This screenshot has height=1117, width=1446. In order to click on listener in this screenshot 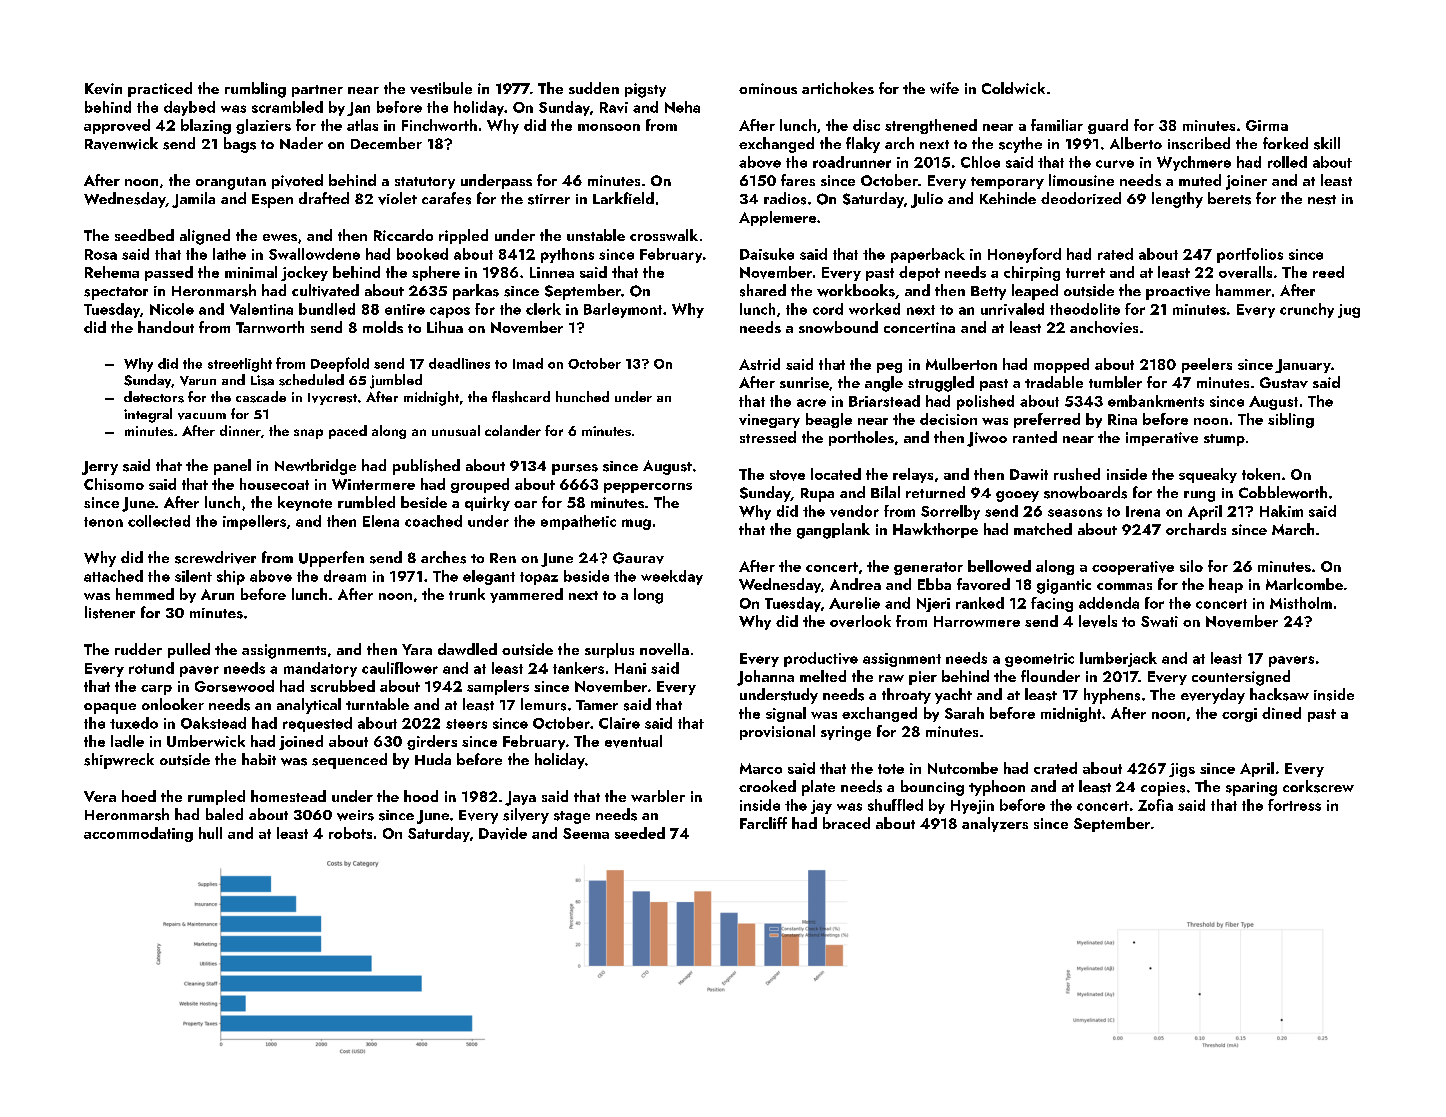, I will do `click(110, 612)`.
